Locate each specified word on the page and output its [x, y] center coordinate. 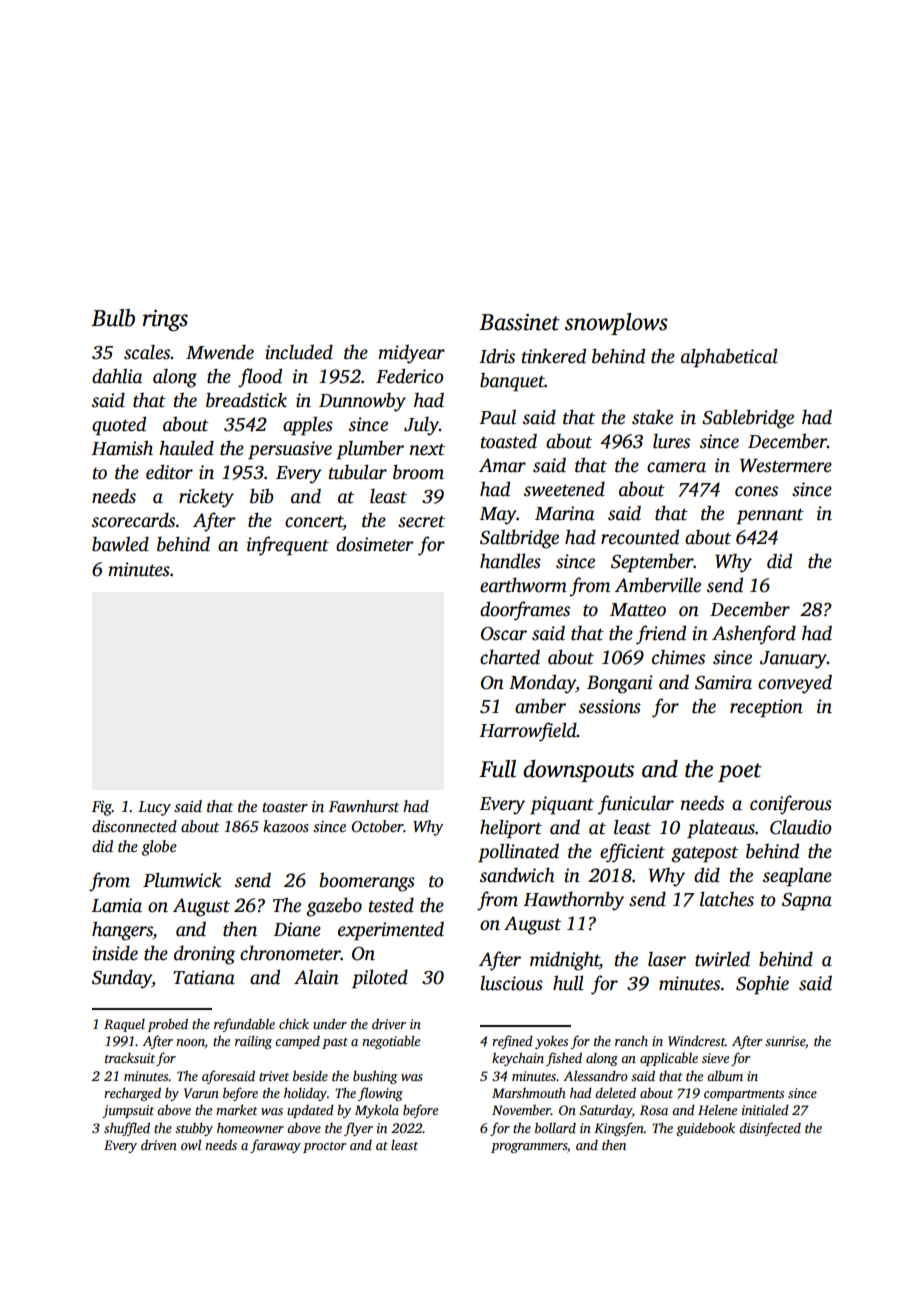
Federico [409, 376]
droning [204, 955]
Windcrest [696, 1040]
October [377, 826]
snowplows [616, 324]
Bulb [113, 318]
